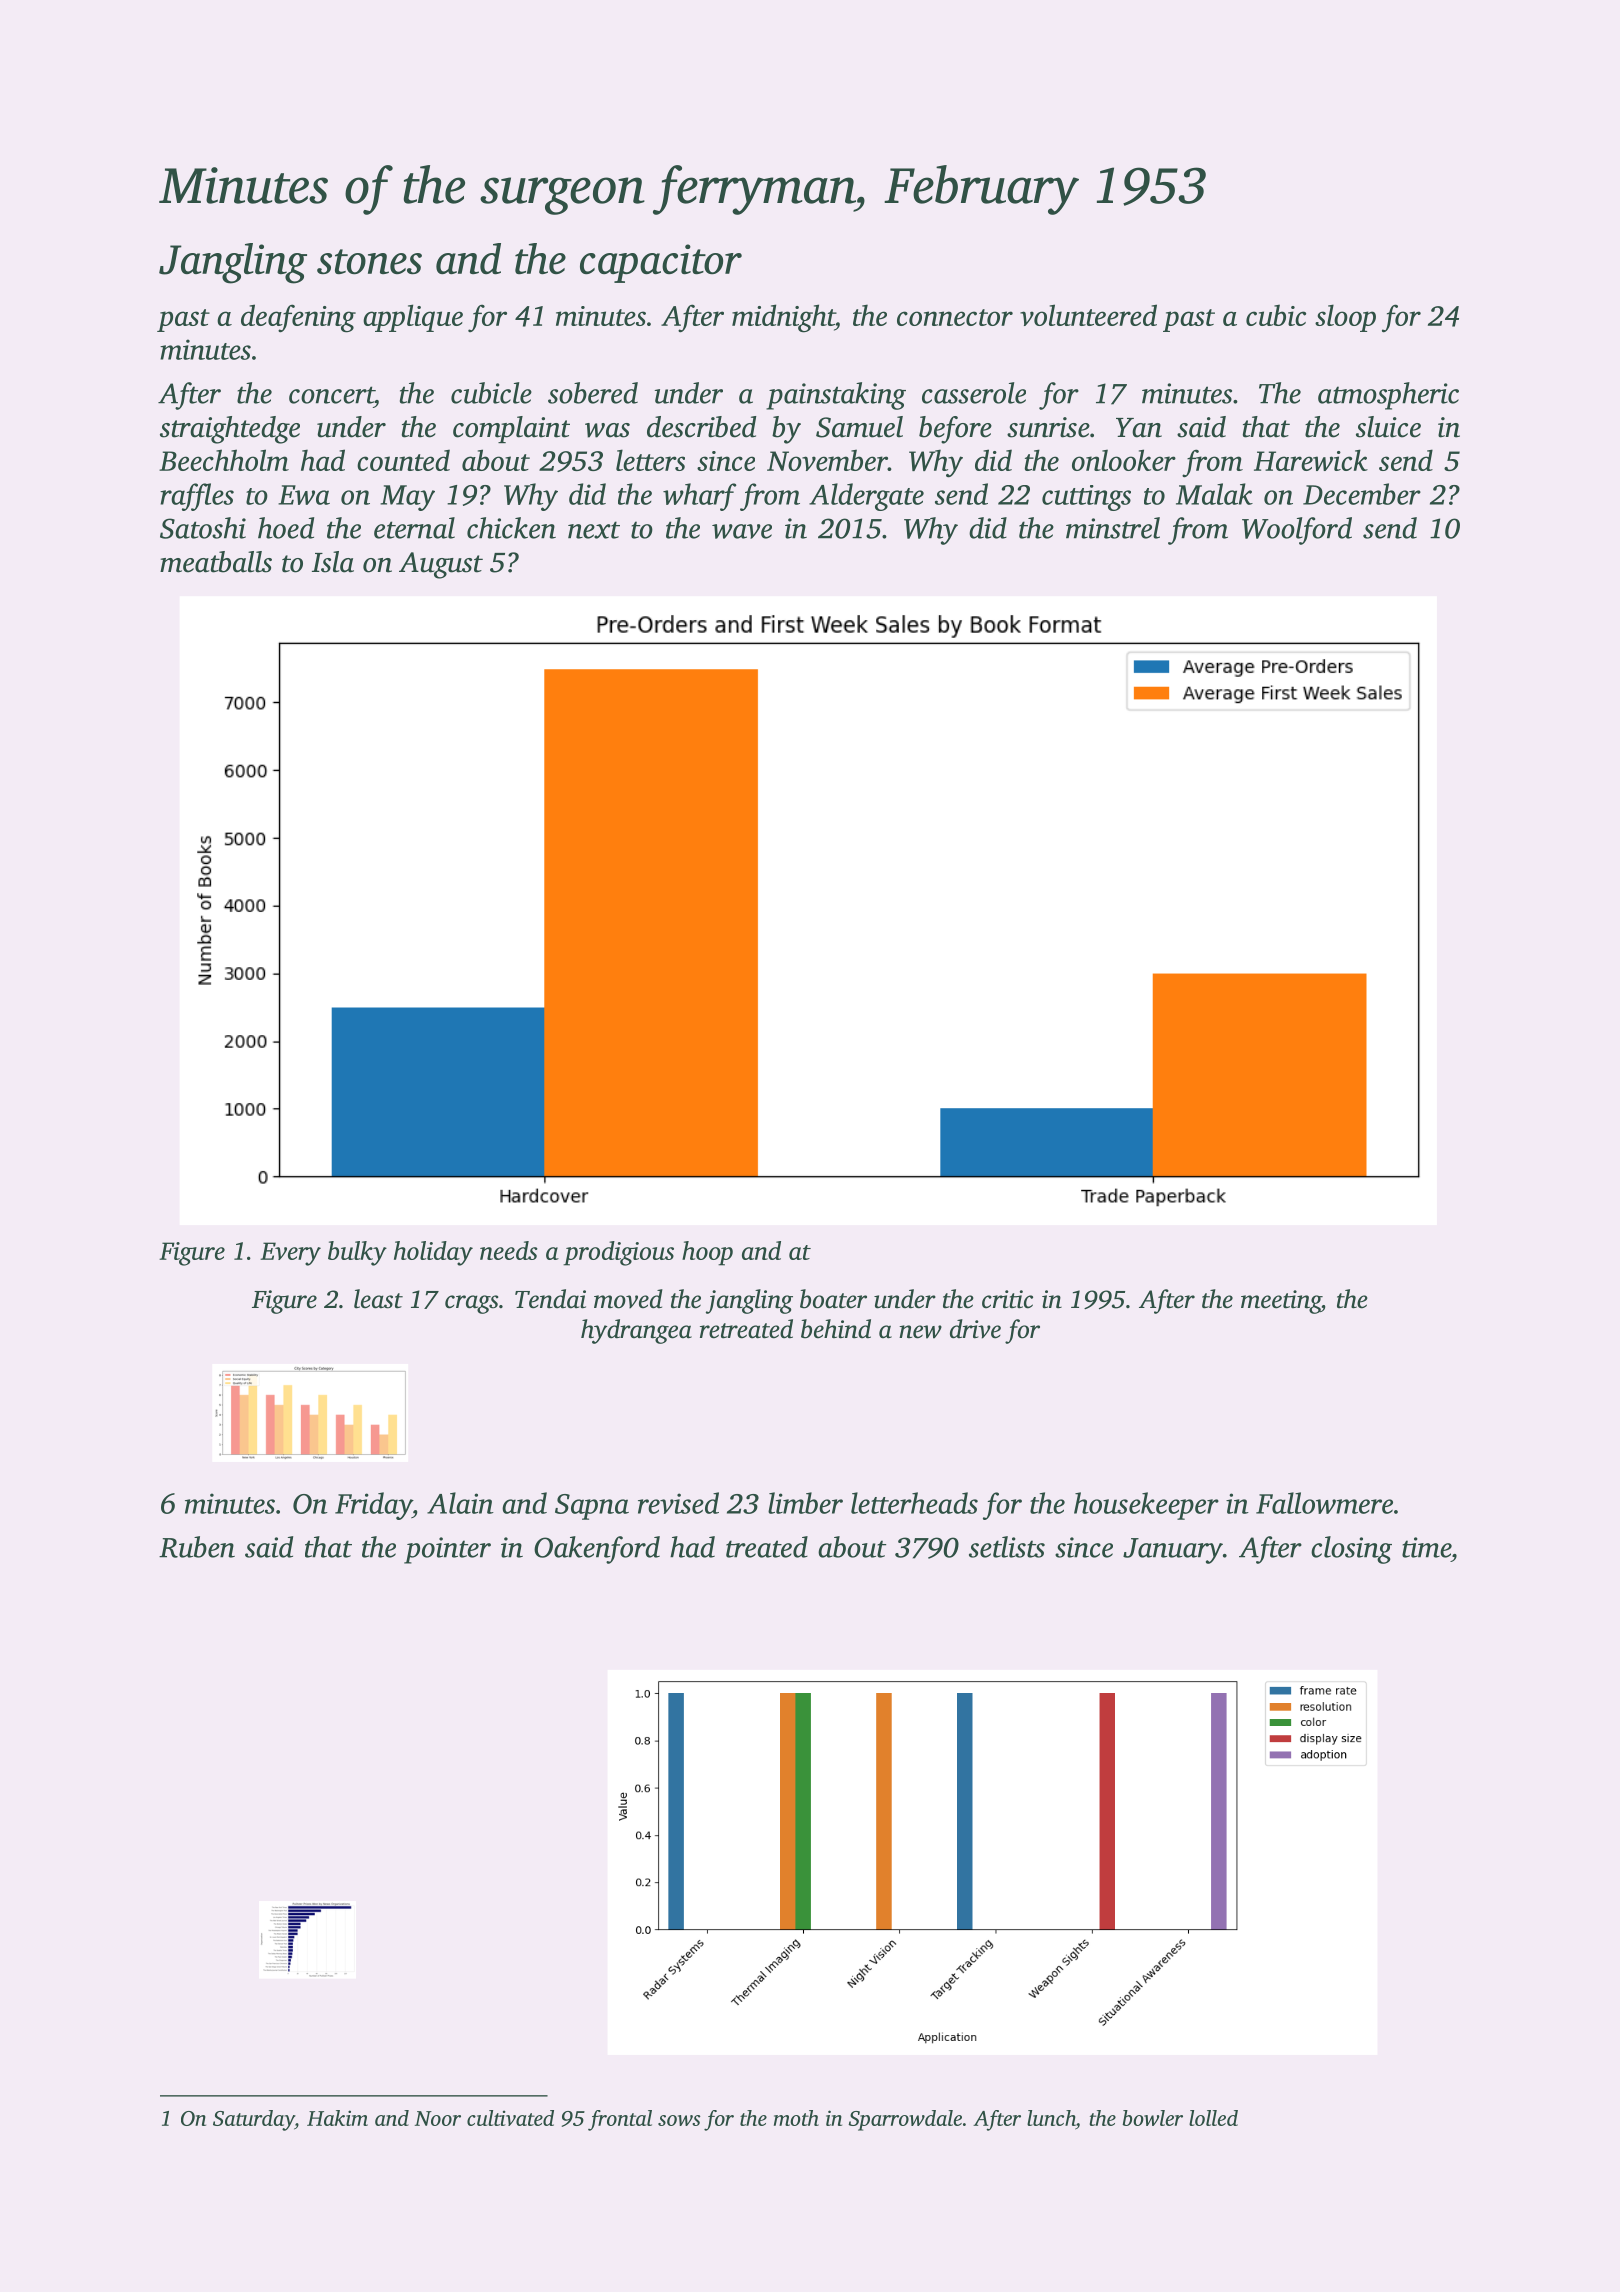 The image size is (1620, 2292). Describe the element at coordinates (955, 317) in the page. I see `connector` at that location.
